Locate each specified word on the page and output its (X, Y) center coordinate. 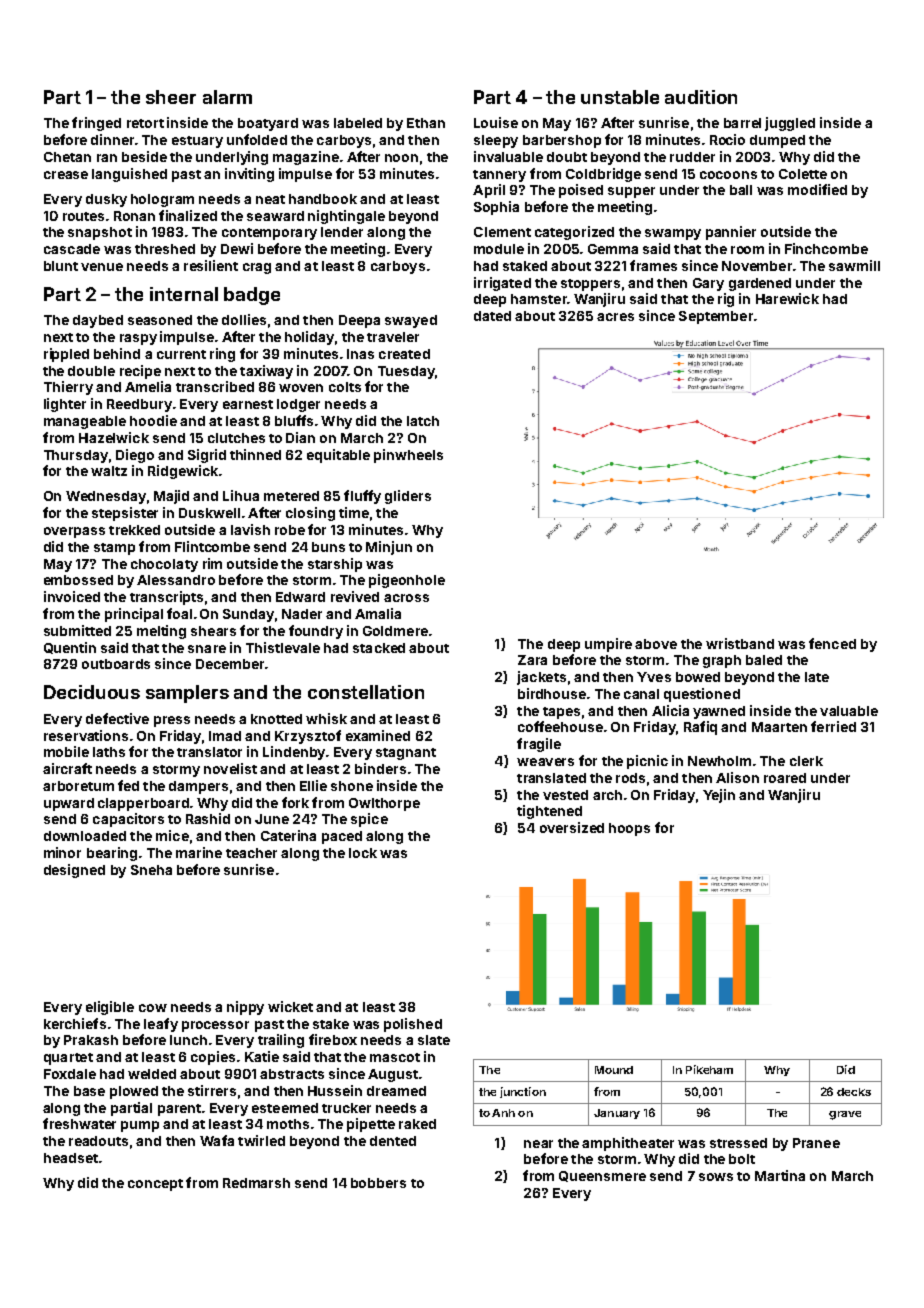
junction (523, 1092)
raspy (138, 339)
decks (854, 1092)
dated (492, 316)
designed (74, 871)
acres (615, 317)
